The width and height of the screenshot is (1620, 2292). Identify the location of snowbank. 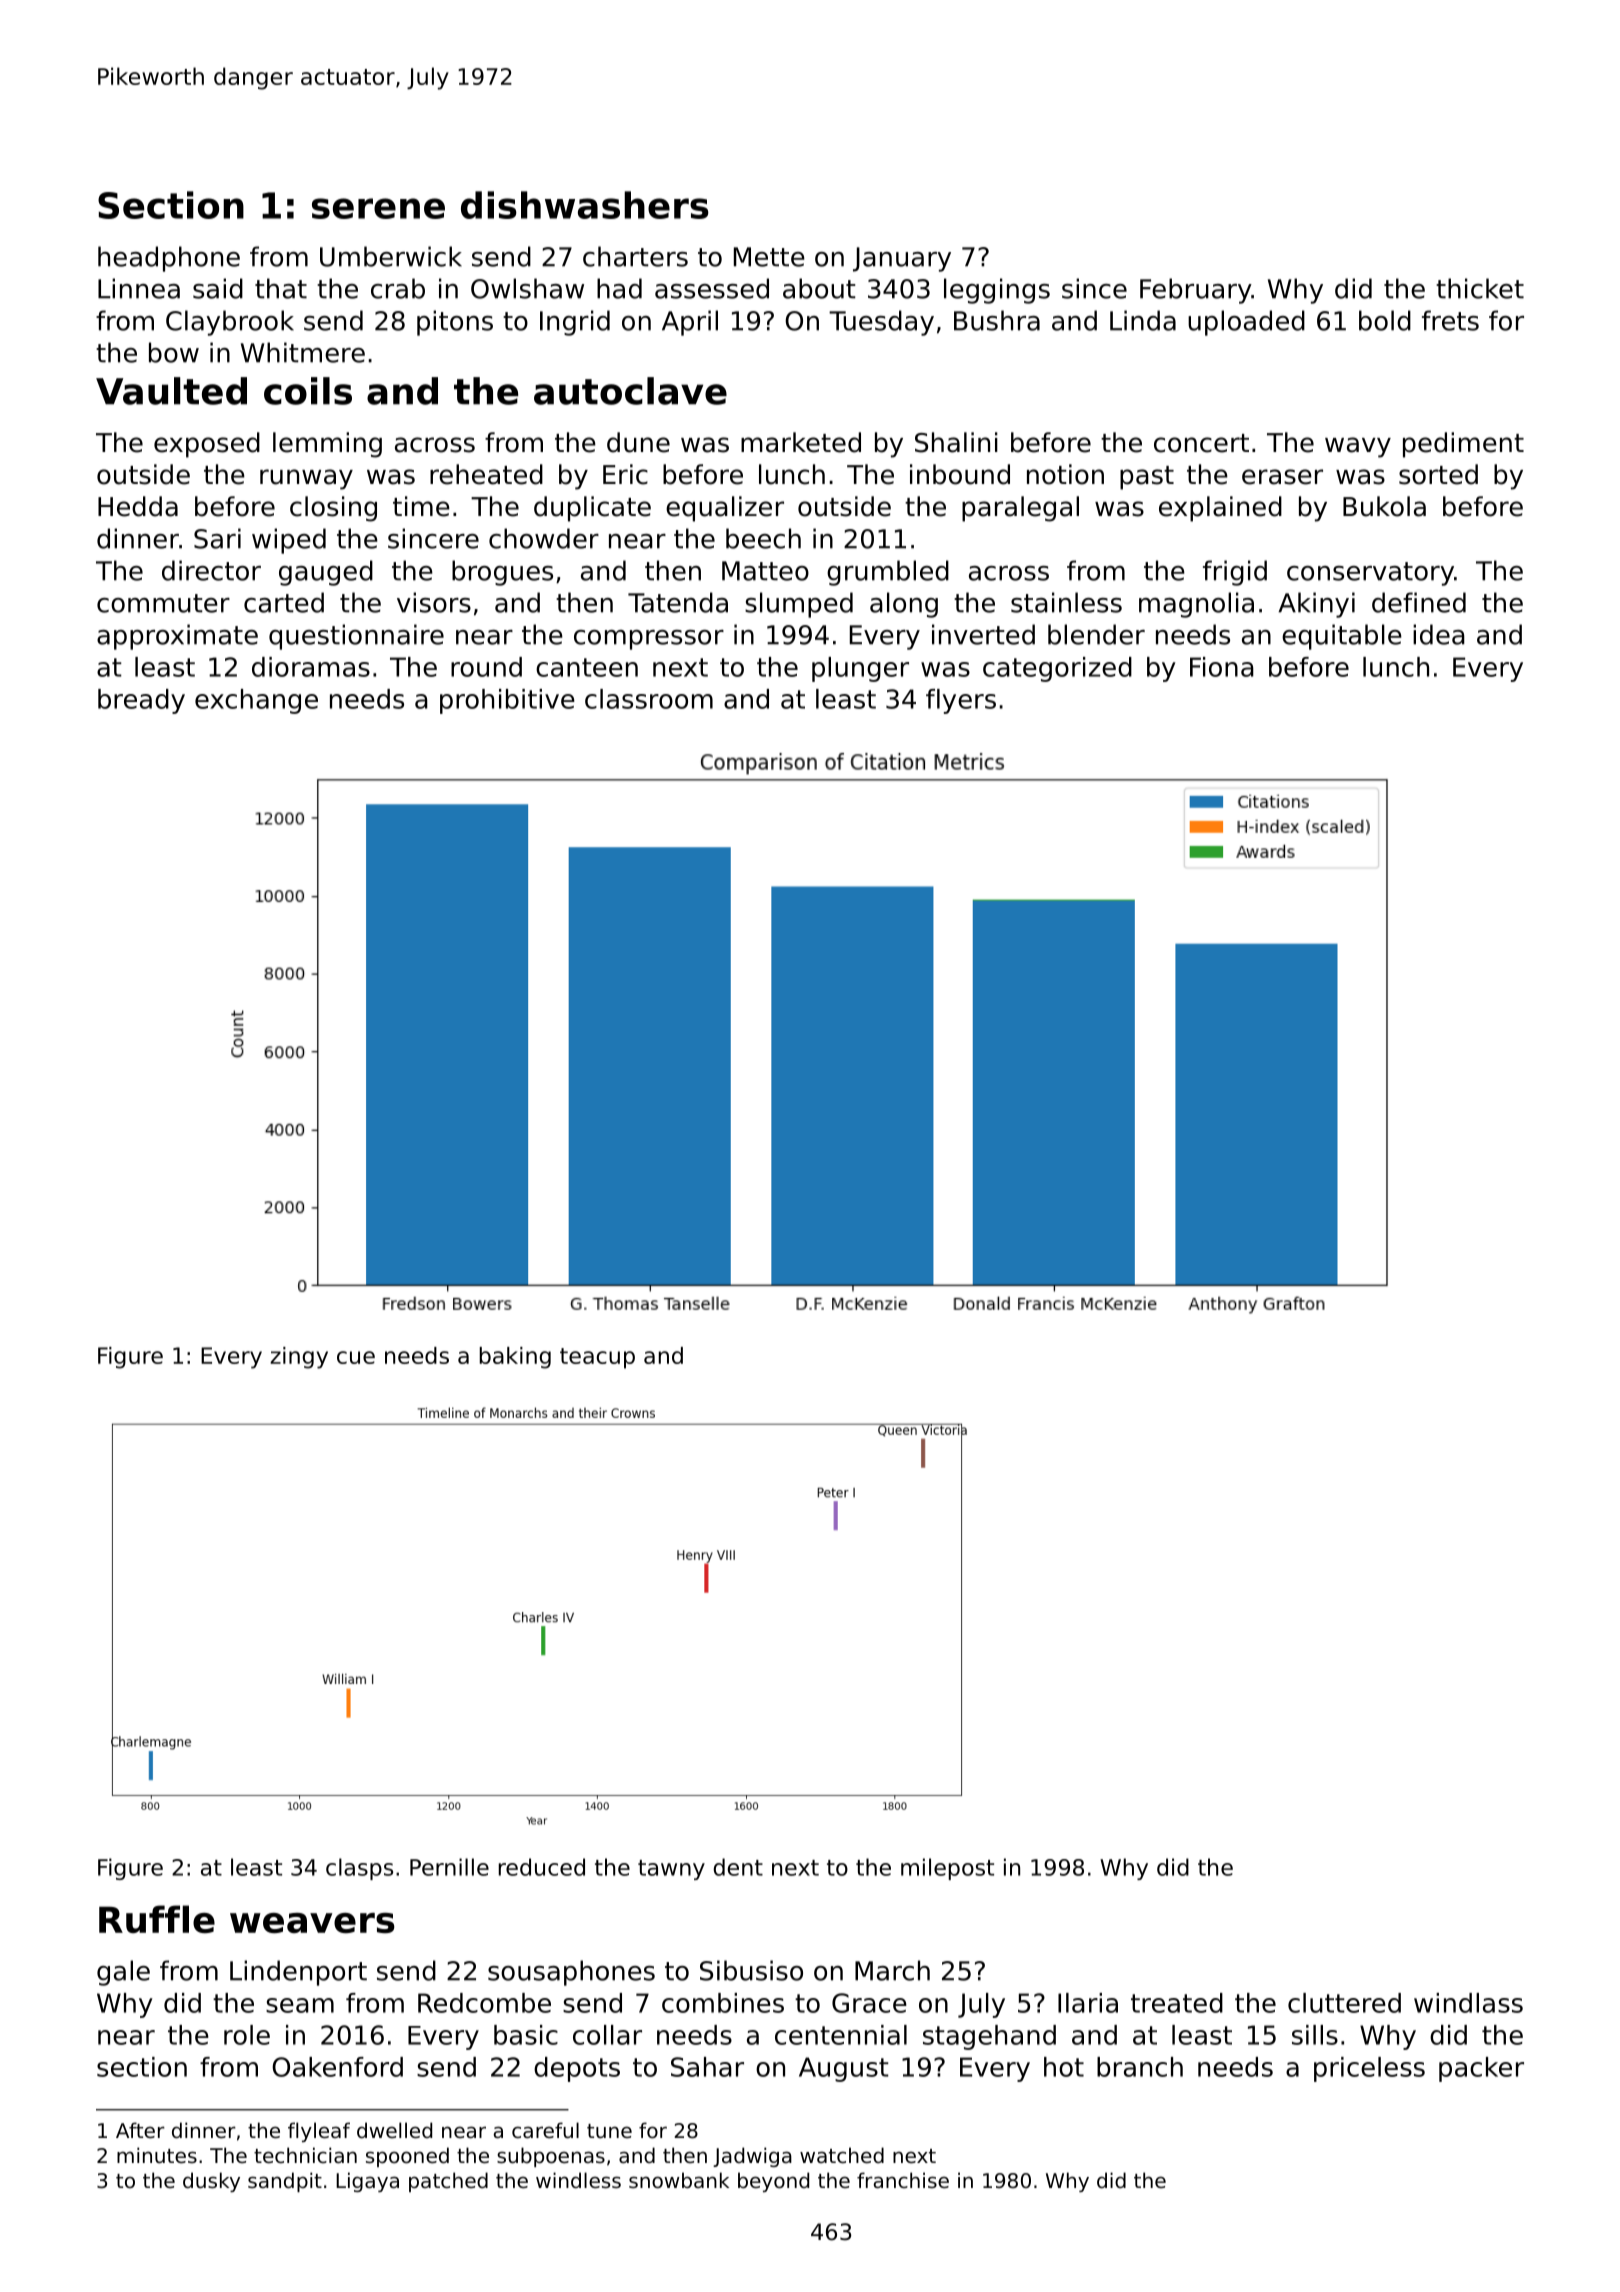
(679, 2180).
